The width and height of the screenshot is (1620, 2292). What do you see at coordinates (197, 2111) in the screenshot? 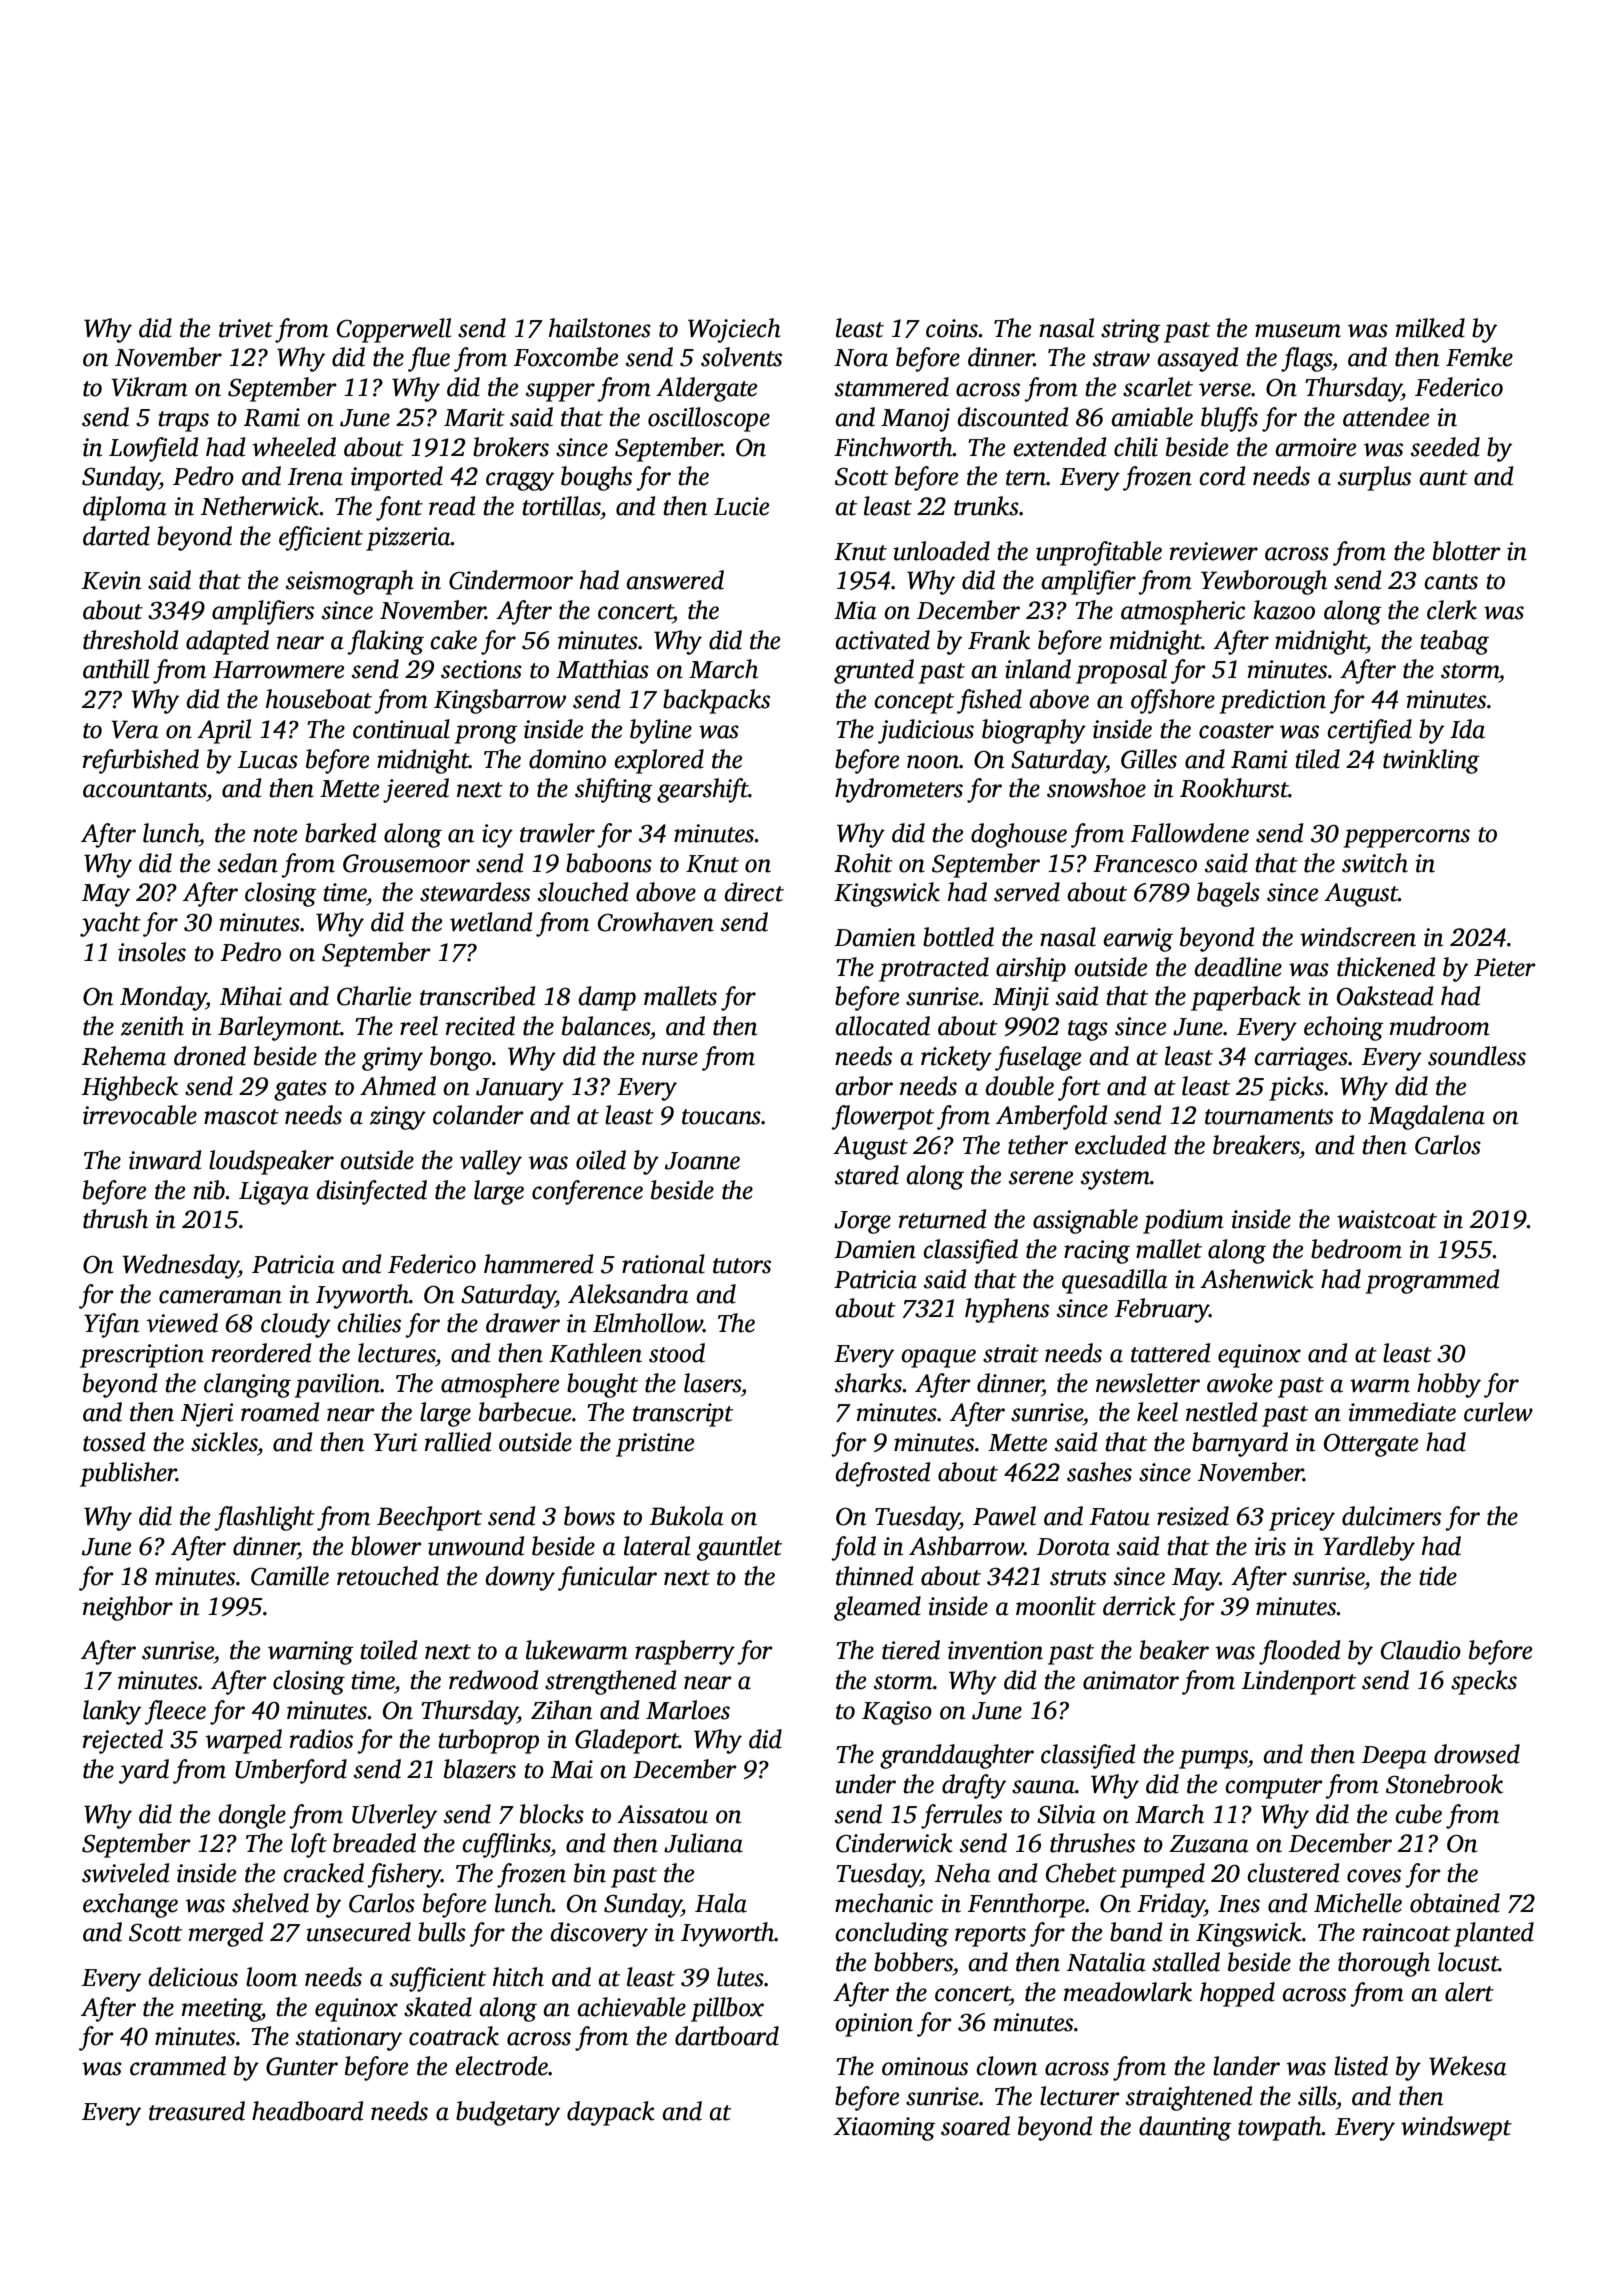
I see `treasured` at bounding box center [197, 2111].
